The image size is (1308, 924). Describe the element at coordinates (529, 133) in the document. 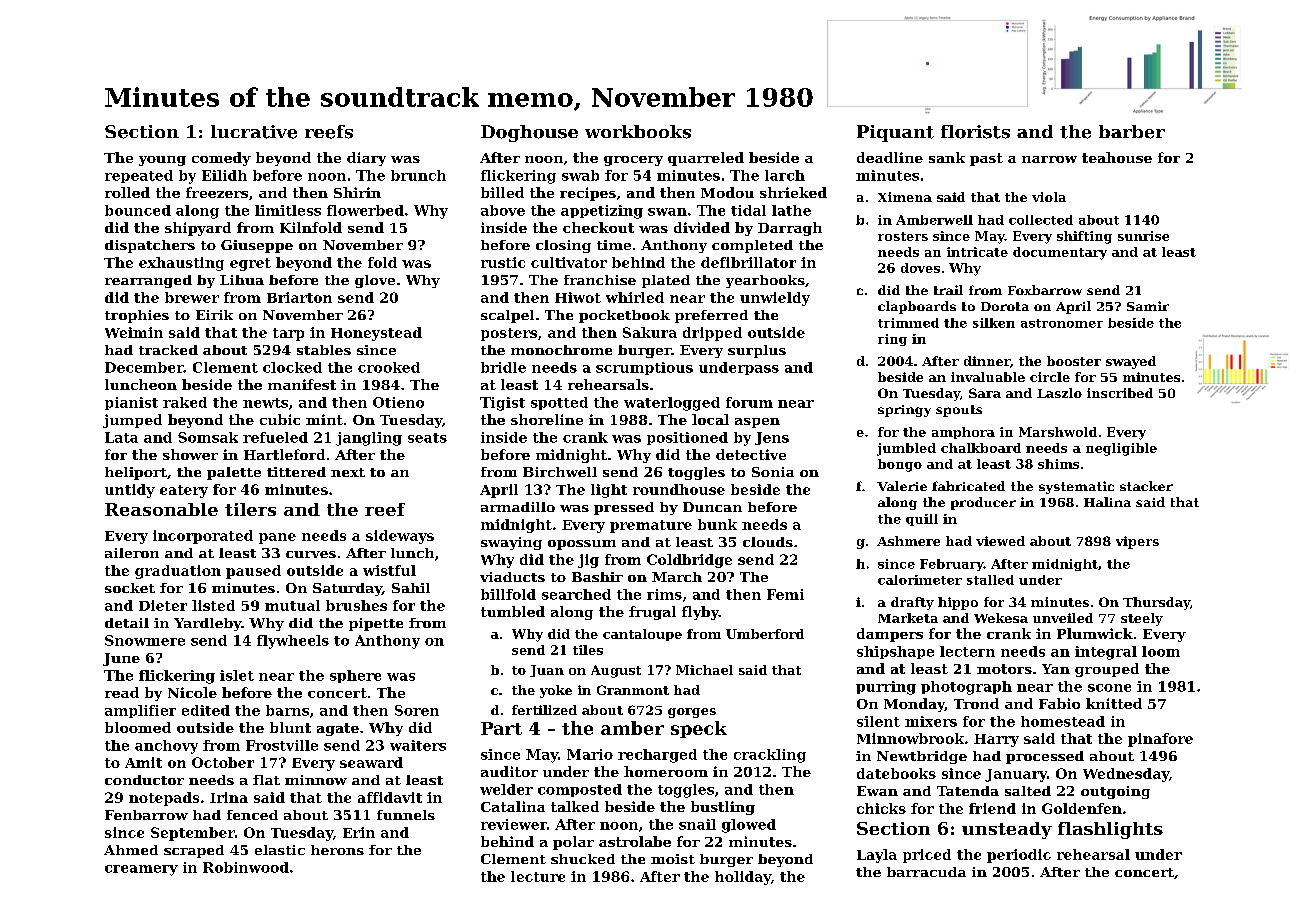

I see `Doghouse` at that location.
